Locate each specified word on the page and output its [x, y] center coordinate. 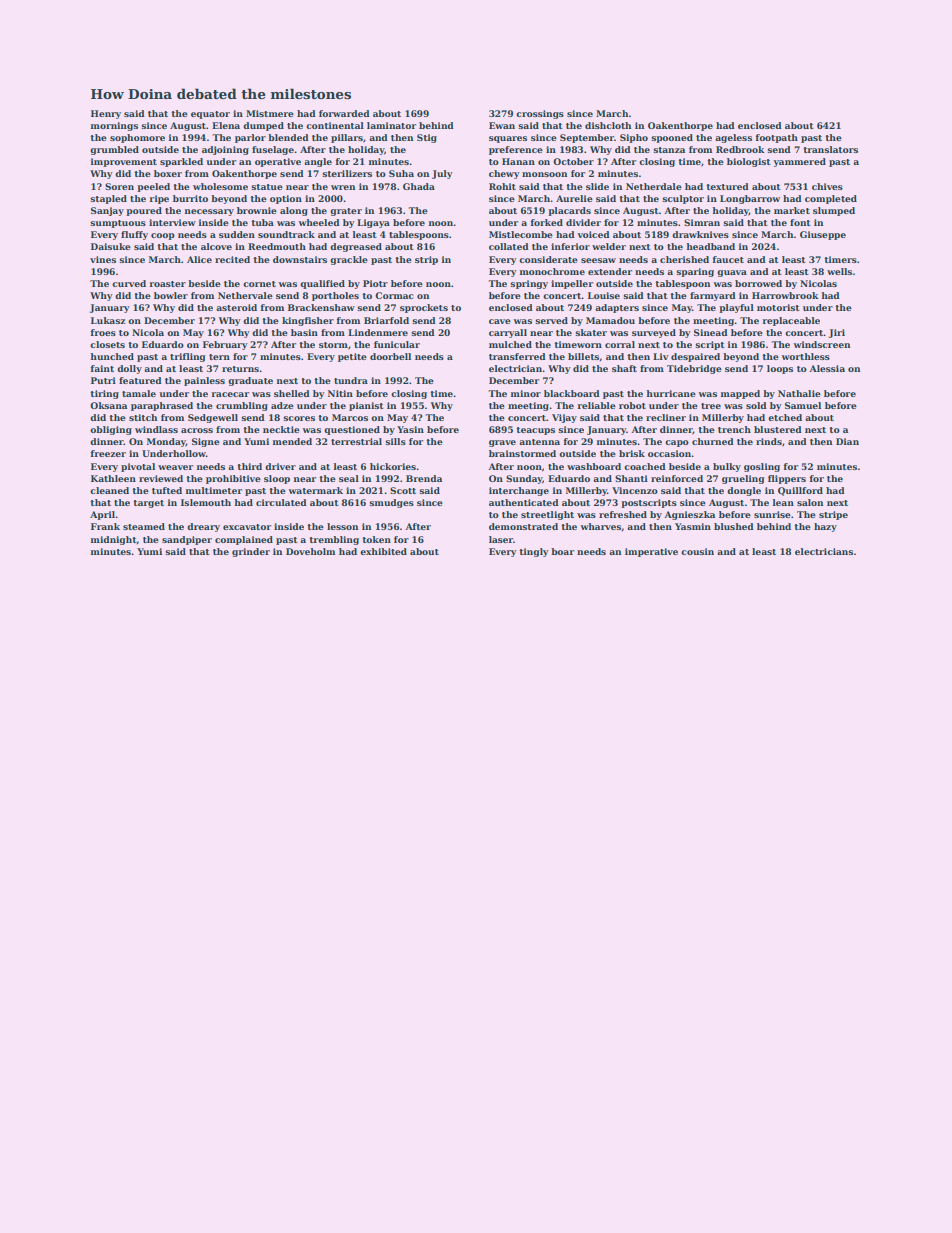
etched [785, 417]
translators [830, 149]
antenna [539, 442]
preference [516, 150]
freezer [108, 453]
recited [232, 259]
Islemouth [206, 502]
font [800, 222]
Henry [106, 114]
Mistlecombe [521, 234]
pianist [366, 406]
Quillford [800, 491]
